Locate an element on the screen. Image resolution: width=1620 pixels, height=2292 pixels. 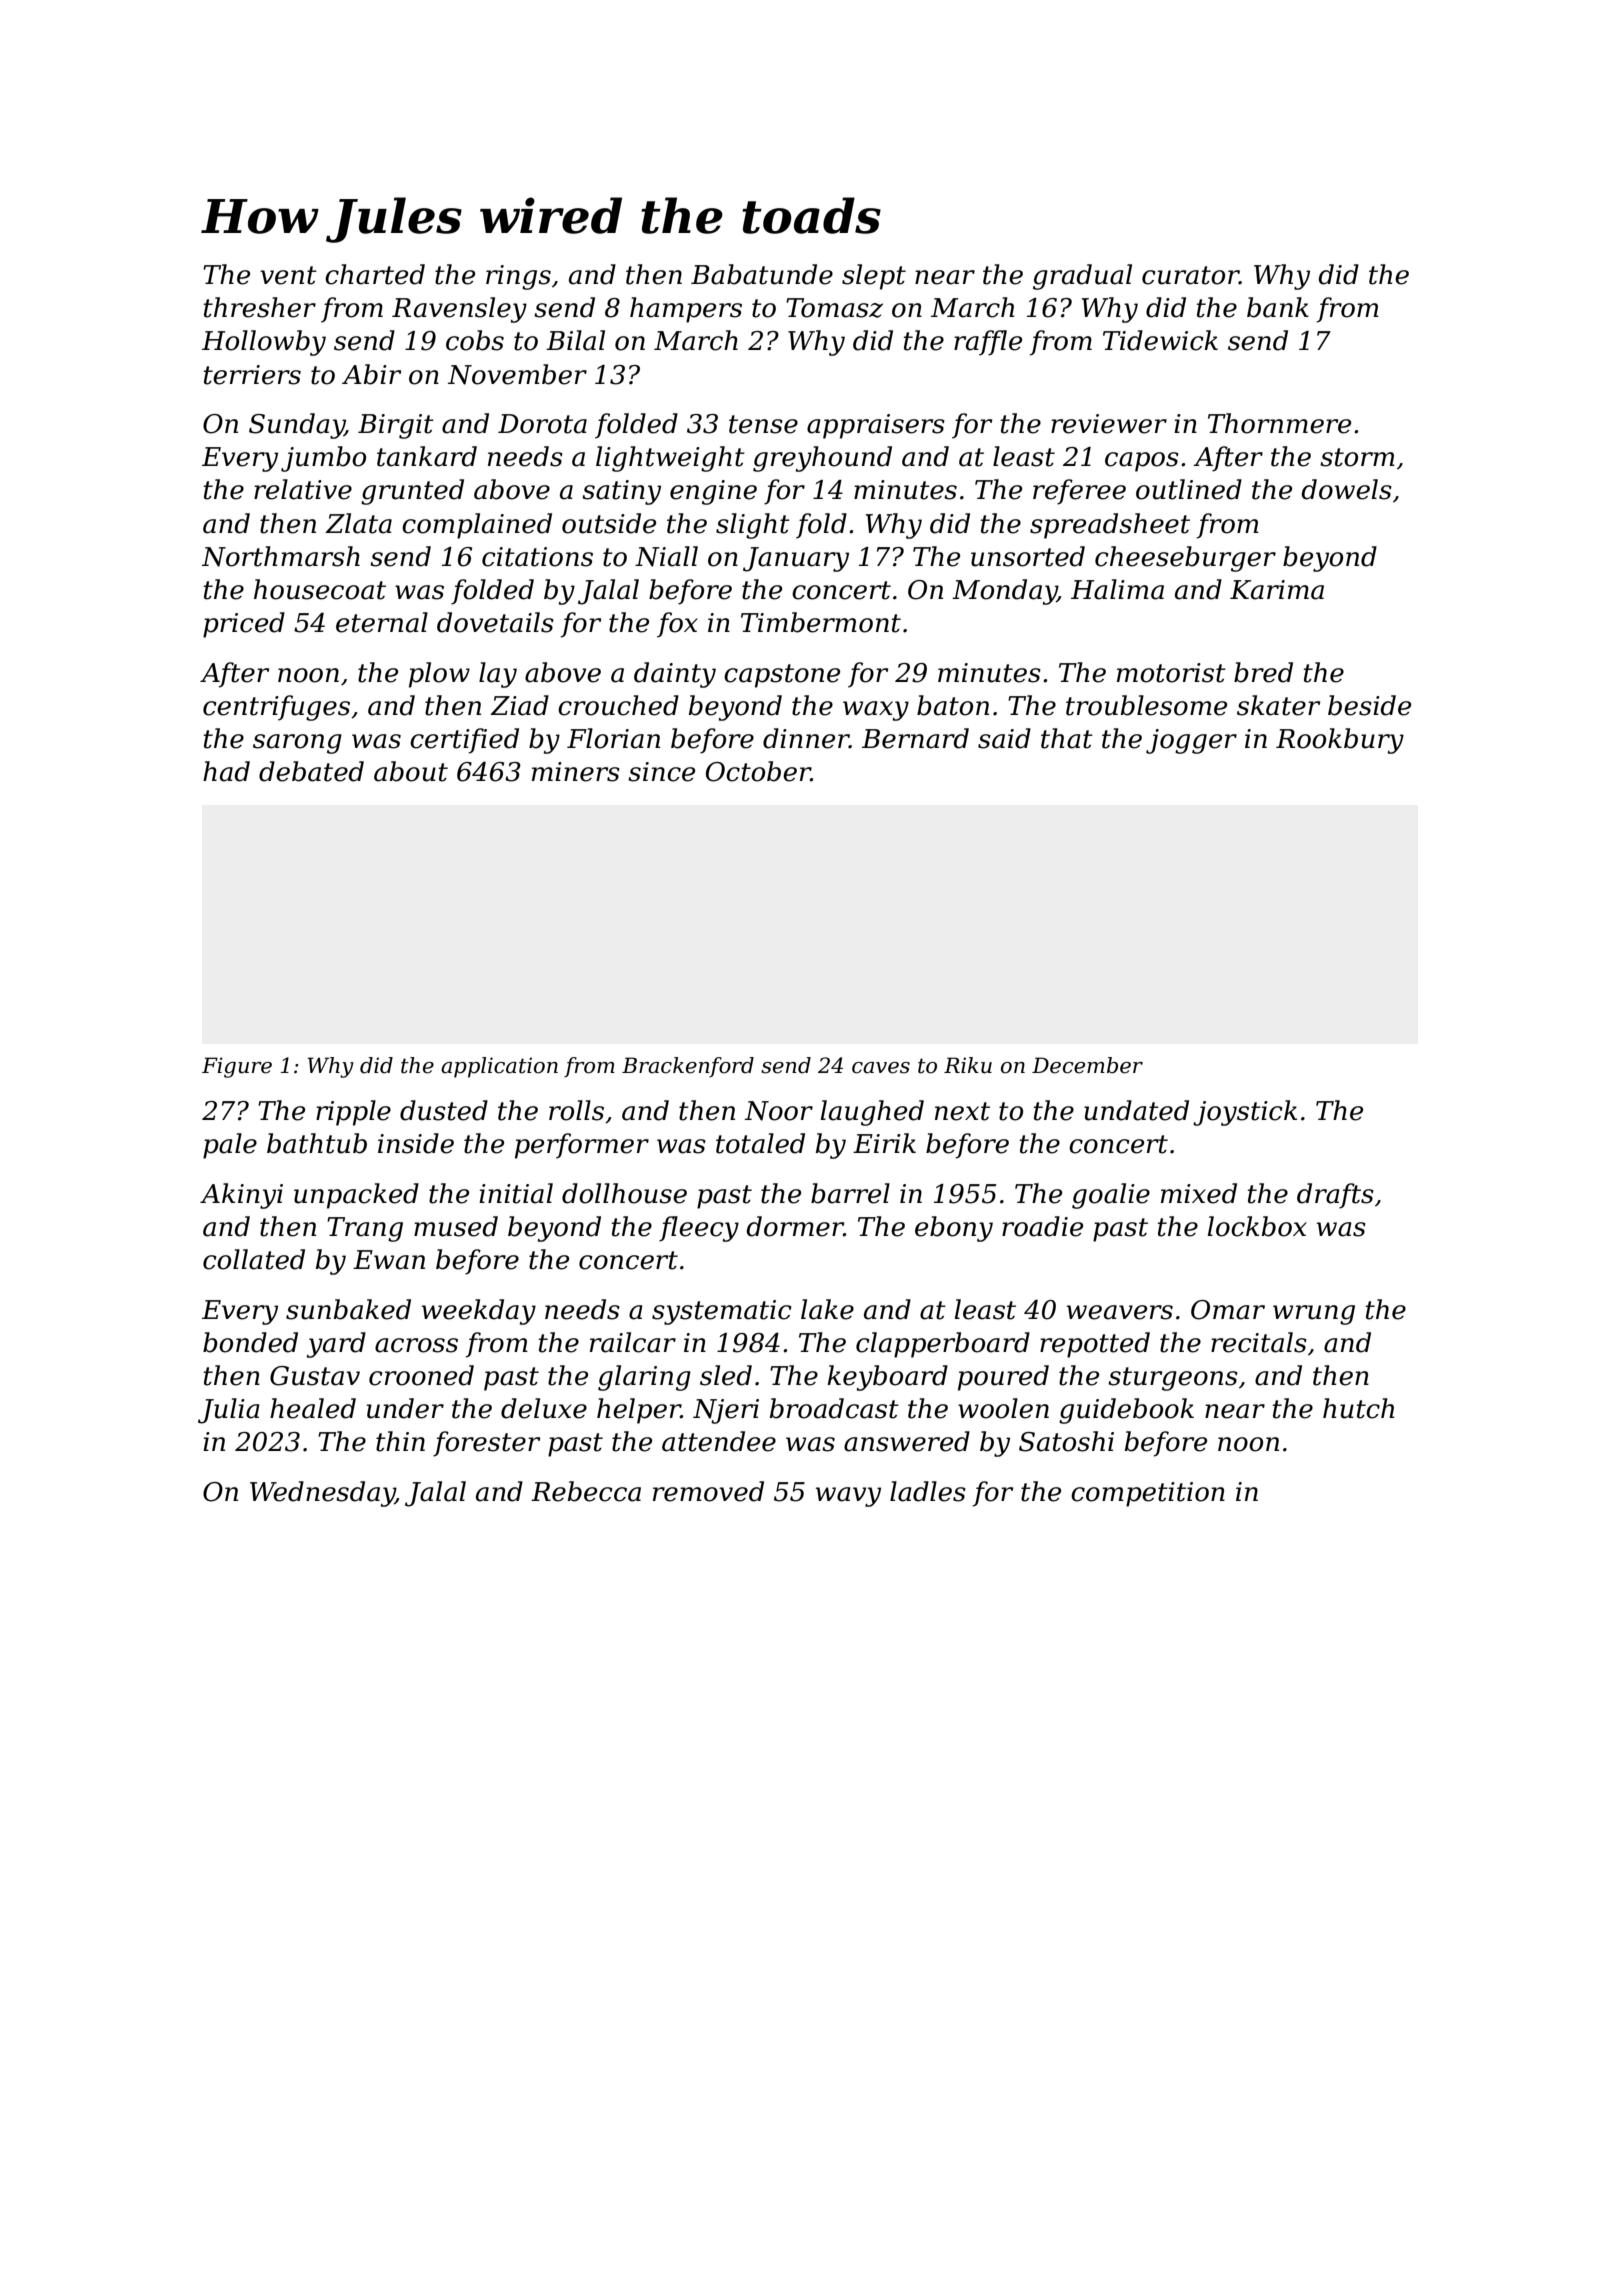
appraisers is located at coordinates (876, 426).
